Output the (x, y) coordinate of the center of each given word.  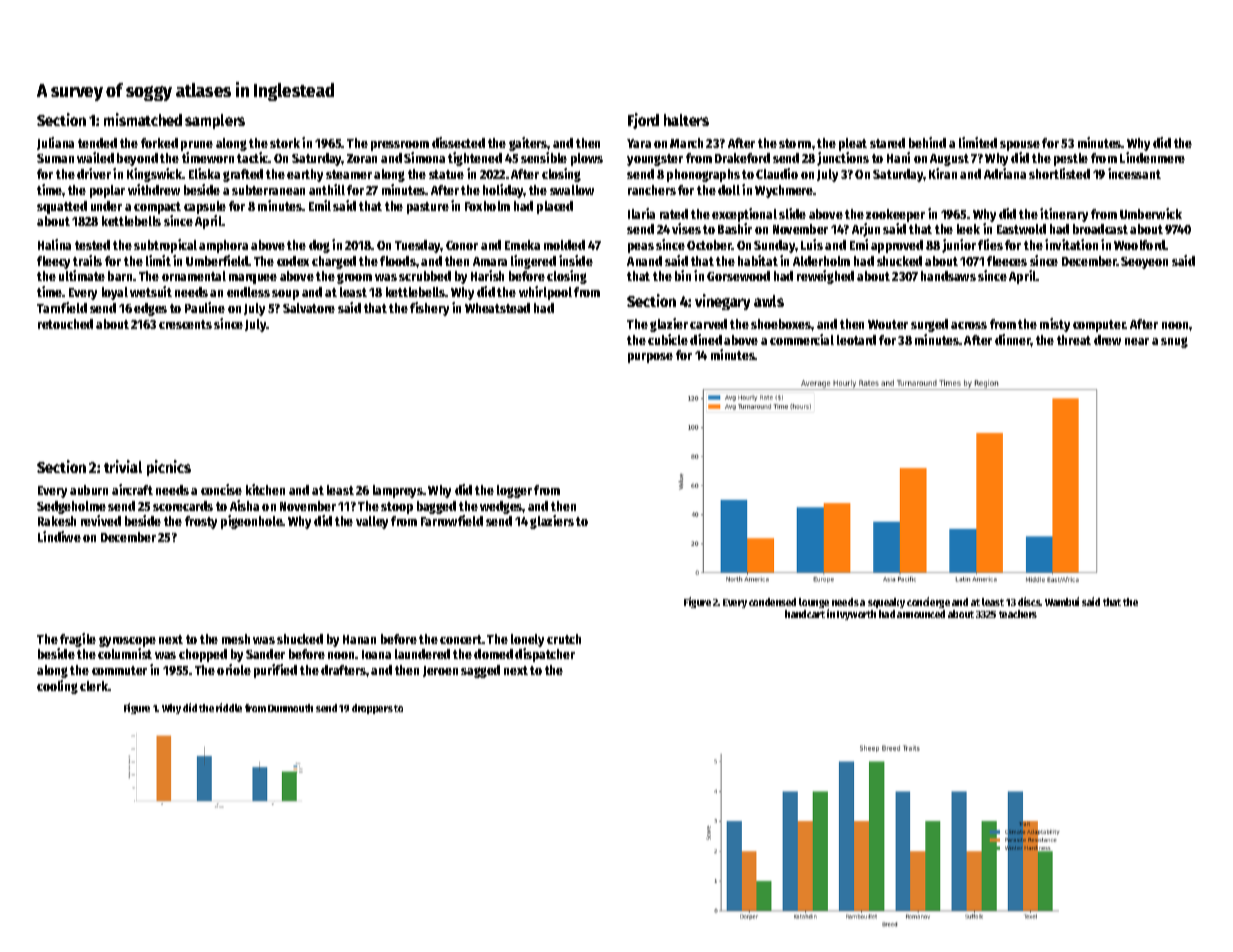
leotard (856, 340)
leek (968, 229)
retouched (65, 324)
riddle (229, 707)
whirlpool (545, 293)
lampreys (398, 491)
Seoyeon (1144, 263)
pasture (428, 208)
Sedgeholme (71, 507)
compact (157, 208)
